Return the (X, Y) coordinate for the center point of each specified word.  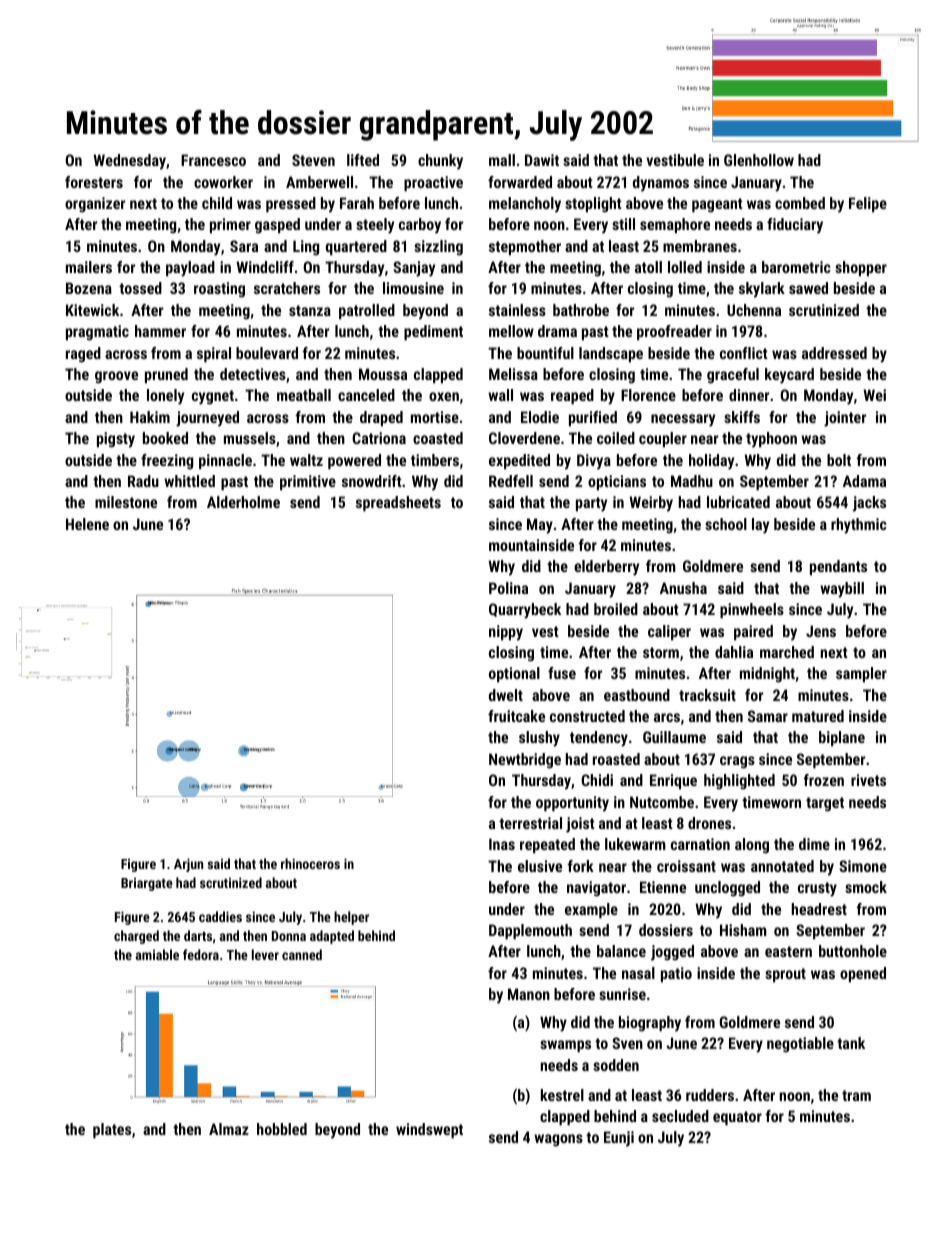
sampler (861, 674)
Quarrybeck (525, 611)
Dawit (542, 160)
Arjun (188, 865)
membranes (700, 246)
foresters (94, 182)
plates (112, 1130)
